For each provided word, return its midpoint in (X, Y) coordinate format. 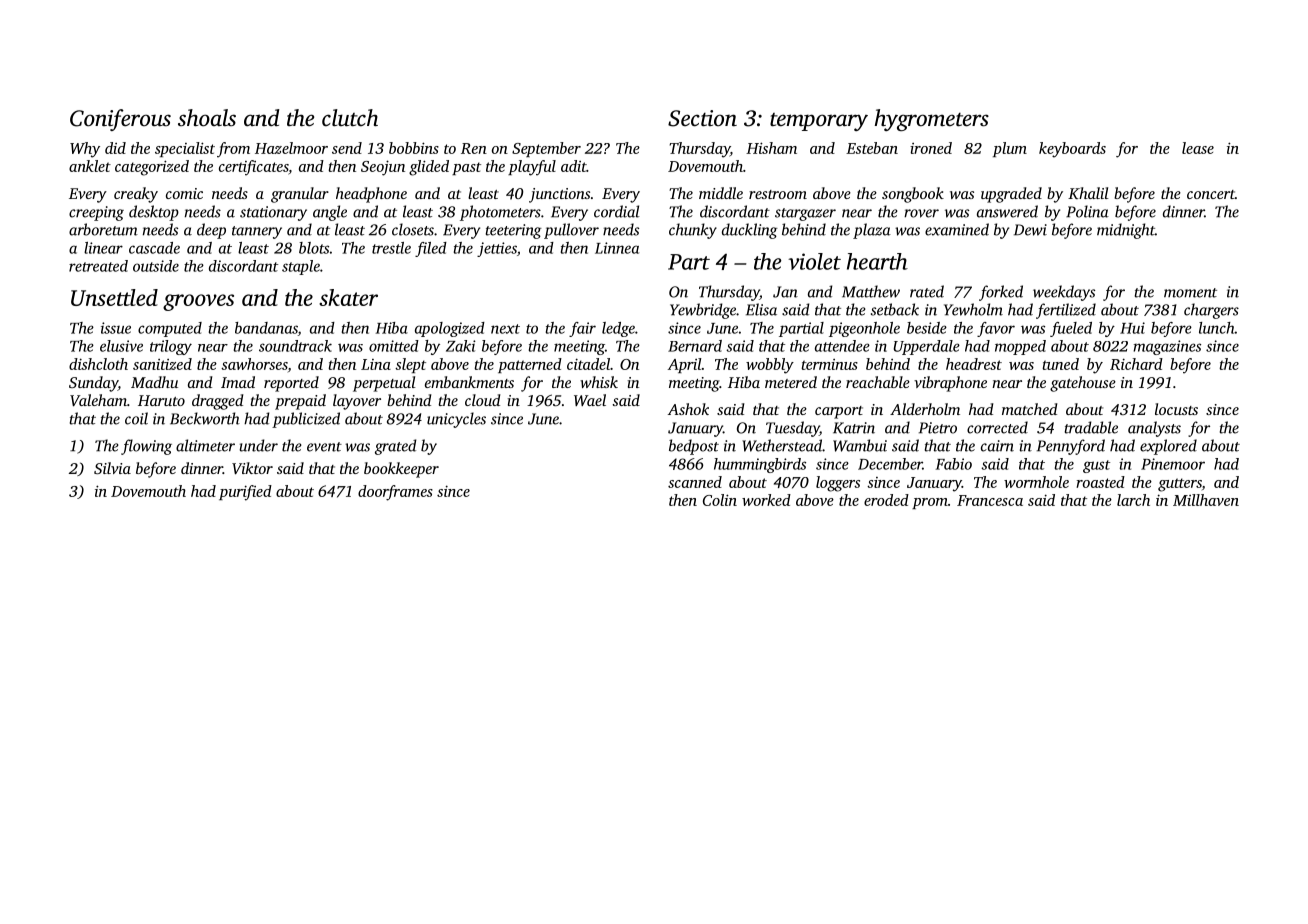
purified (245, 493)
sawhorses (254, 364)
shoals (207, 118)
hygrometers (932, 120)
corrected (997, 427)
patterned (530, 365)
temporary (819, 122)
